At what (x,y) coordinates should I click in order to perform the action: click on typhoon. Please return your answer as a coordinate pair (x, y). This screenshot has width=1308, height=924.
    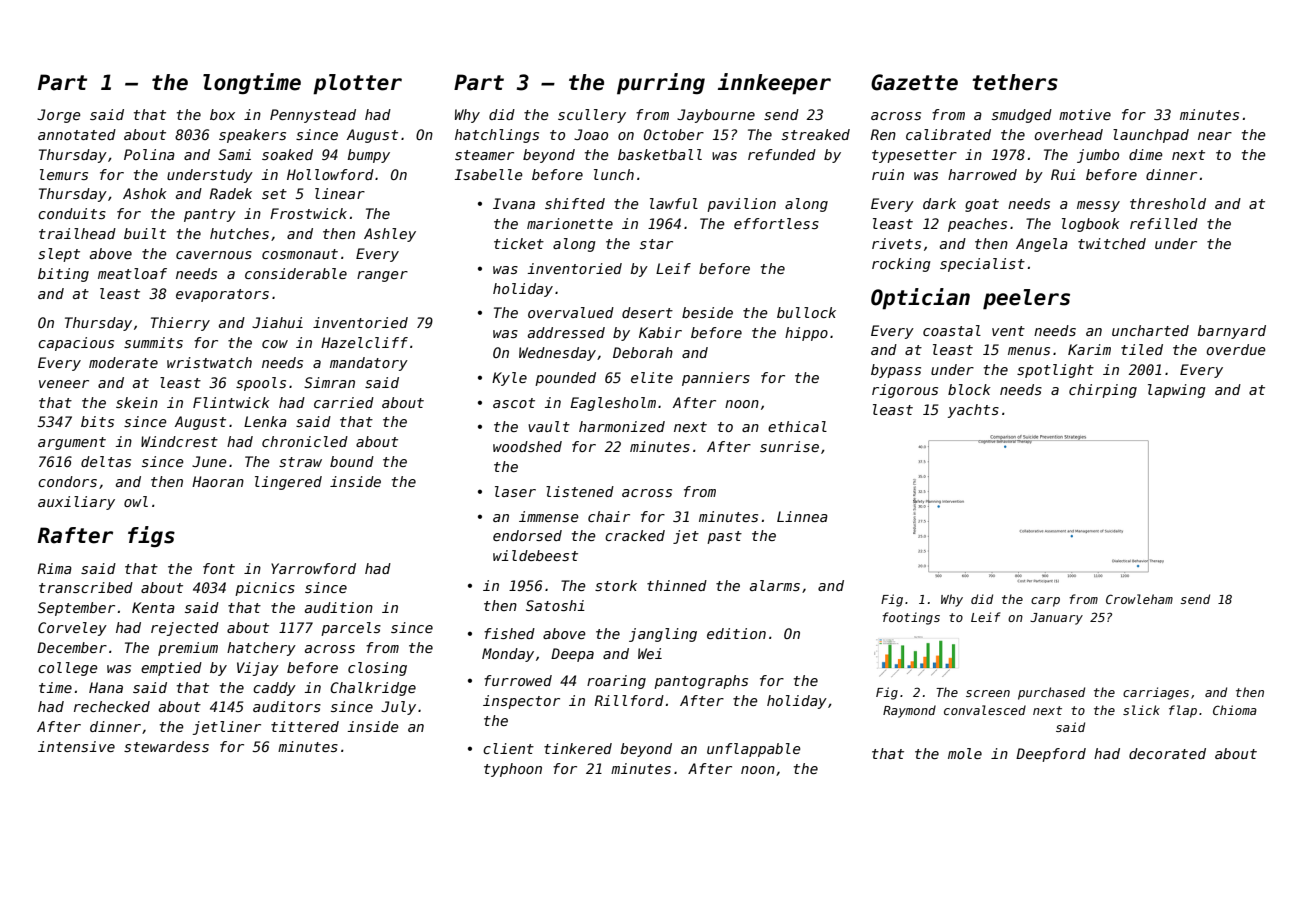
    Looking at the image, I should click on (513, 770).
